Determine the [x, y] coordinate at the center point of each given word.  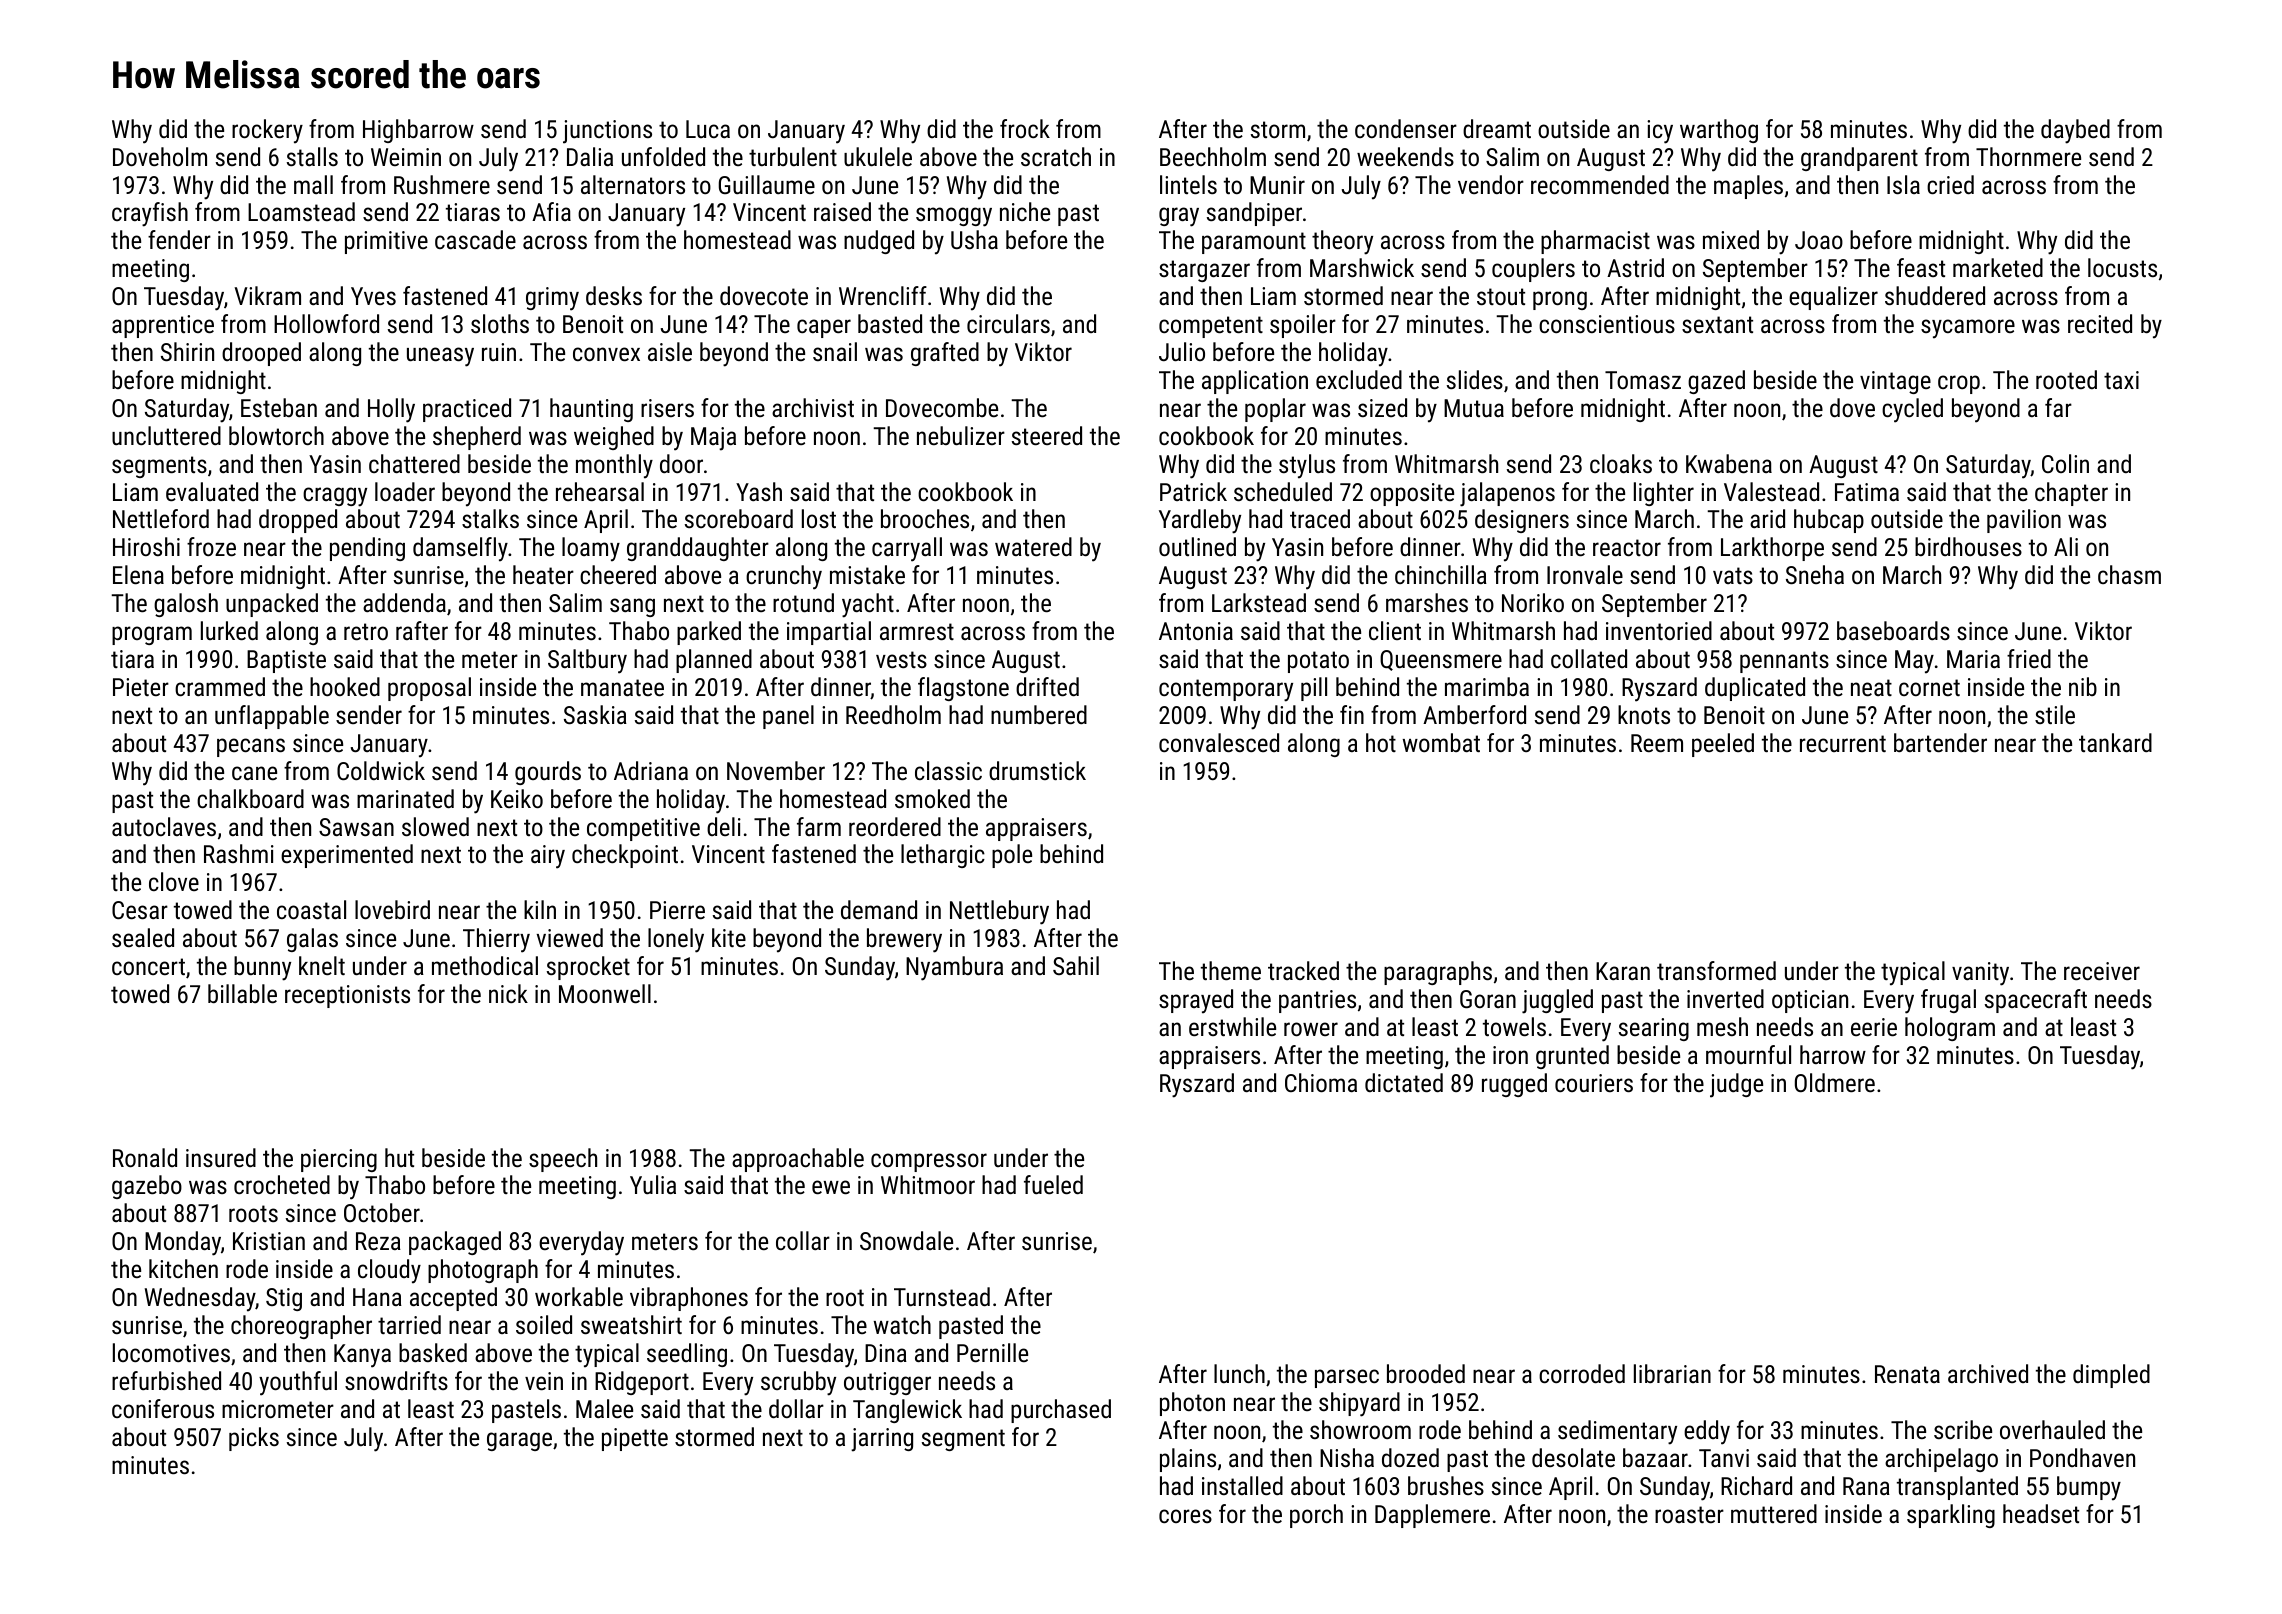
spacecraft [2036, 1001]
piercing [339, 1160]
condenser [1406, 128]
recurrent [1843, 743]
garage [519, 1441]
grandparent [1859, 159]
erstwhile [1232, 1026]
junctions [607, 132]
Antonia [1196, 631]
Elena [138, 574]
